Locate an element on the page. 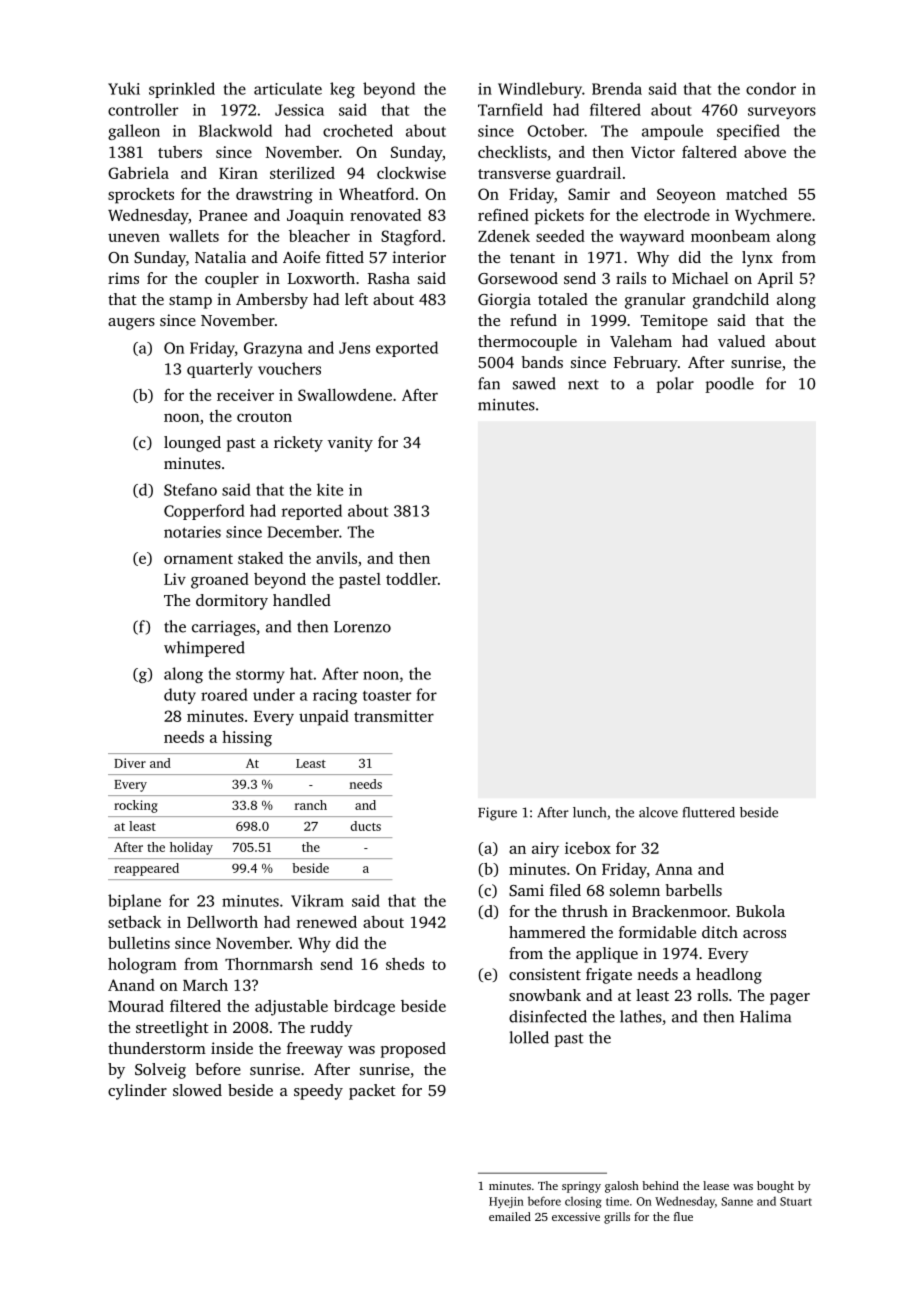  Solveig is located at coordinates (160, 1071).
